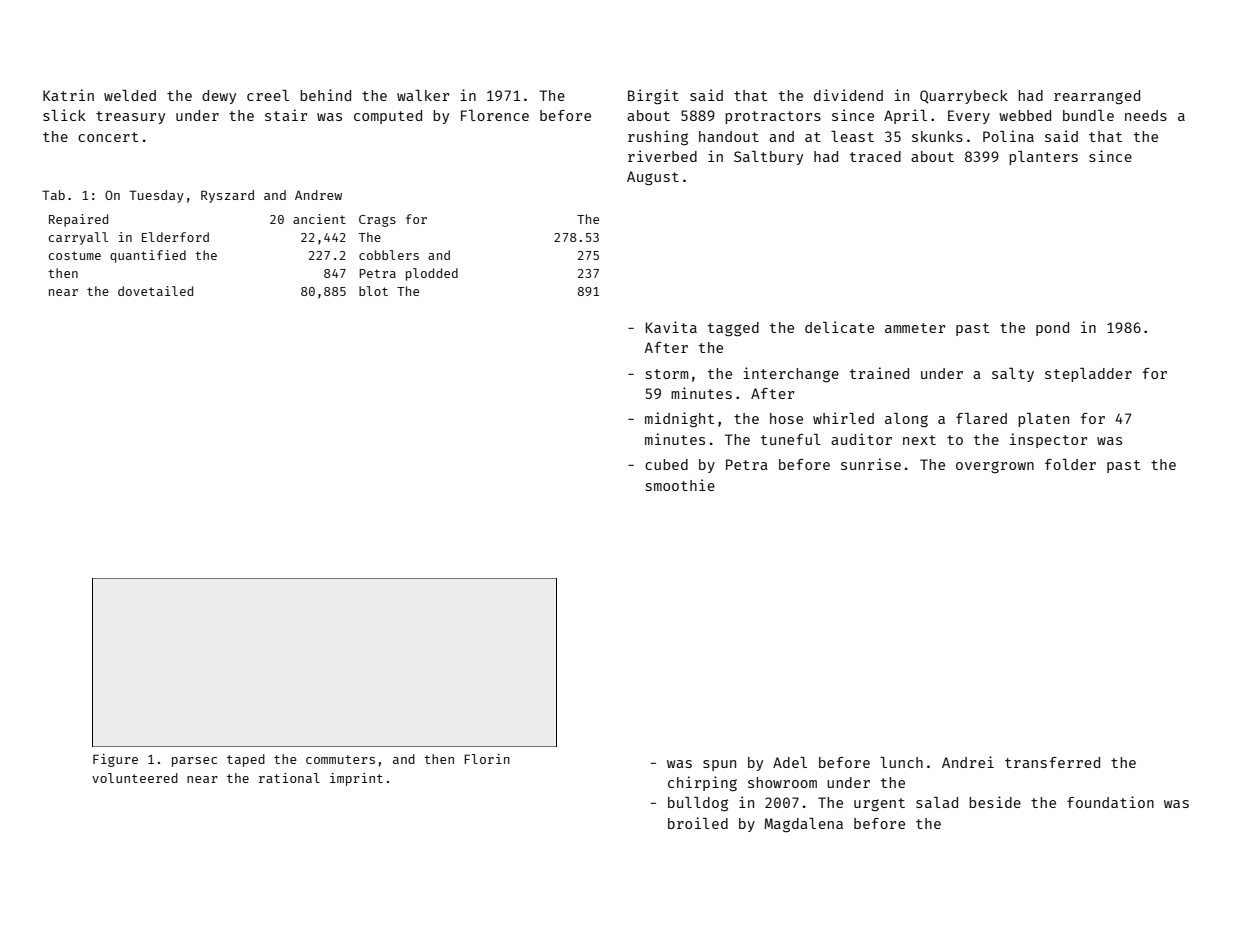  I want to click on Florin, so click(487, 759).
